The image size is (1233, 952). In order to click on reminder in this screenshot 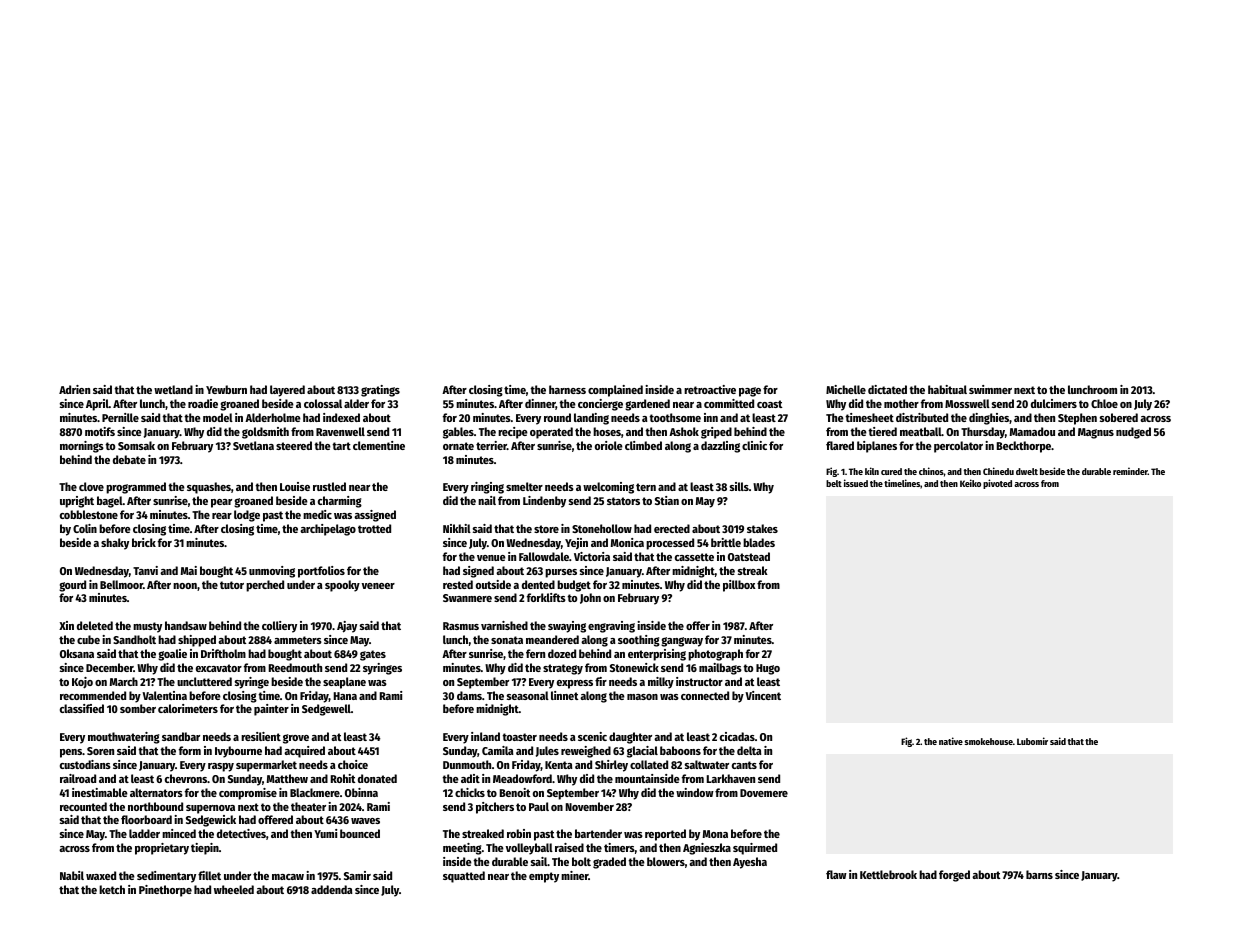, I will do `click(1130, 471)`.
